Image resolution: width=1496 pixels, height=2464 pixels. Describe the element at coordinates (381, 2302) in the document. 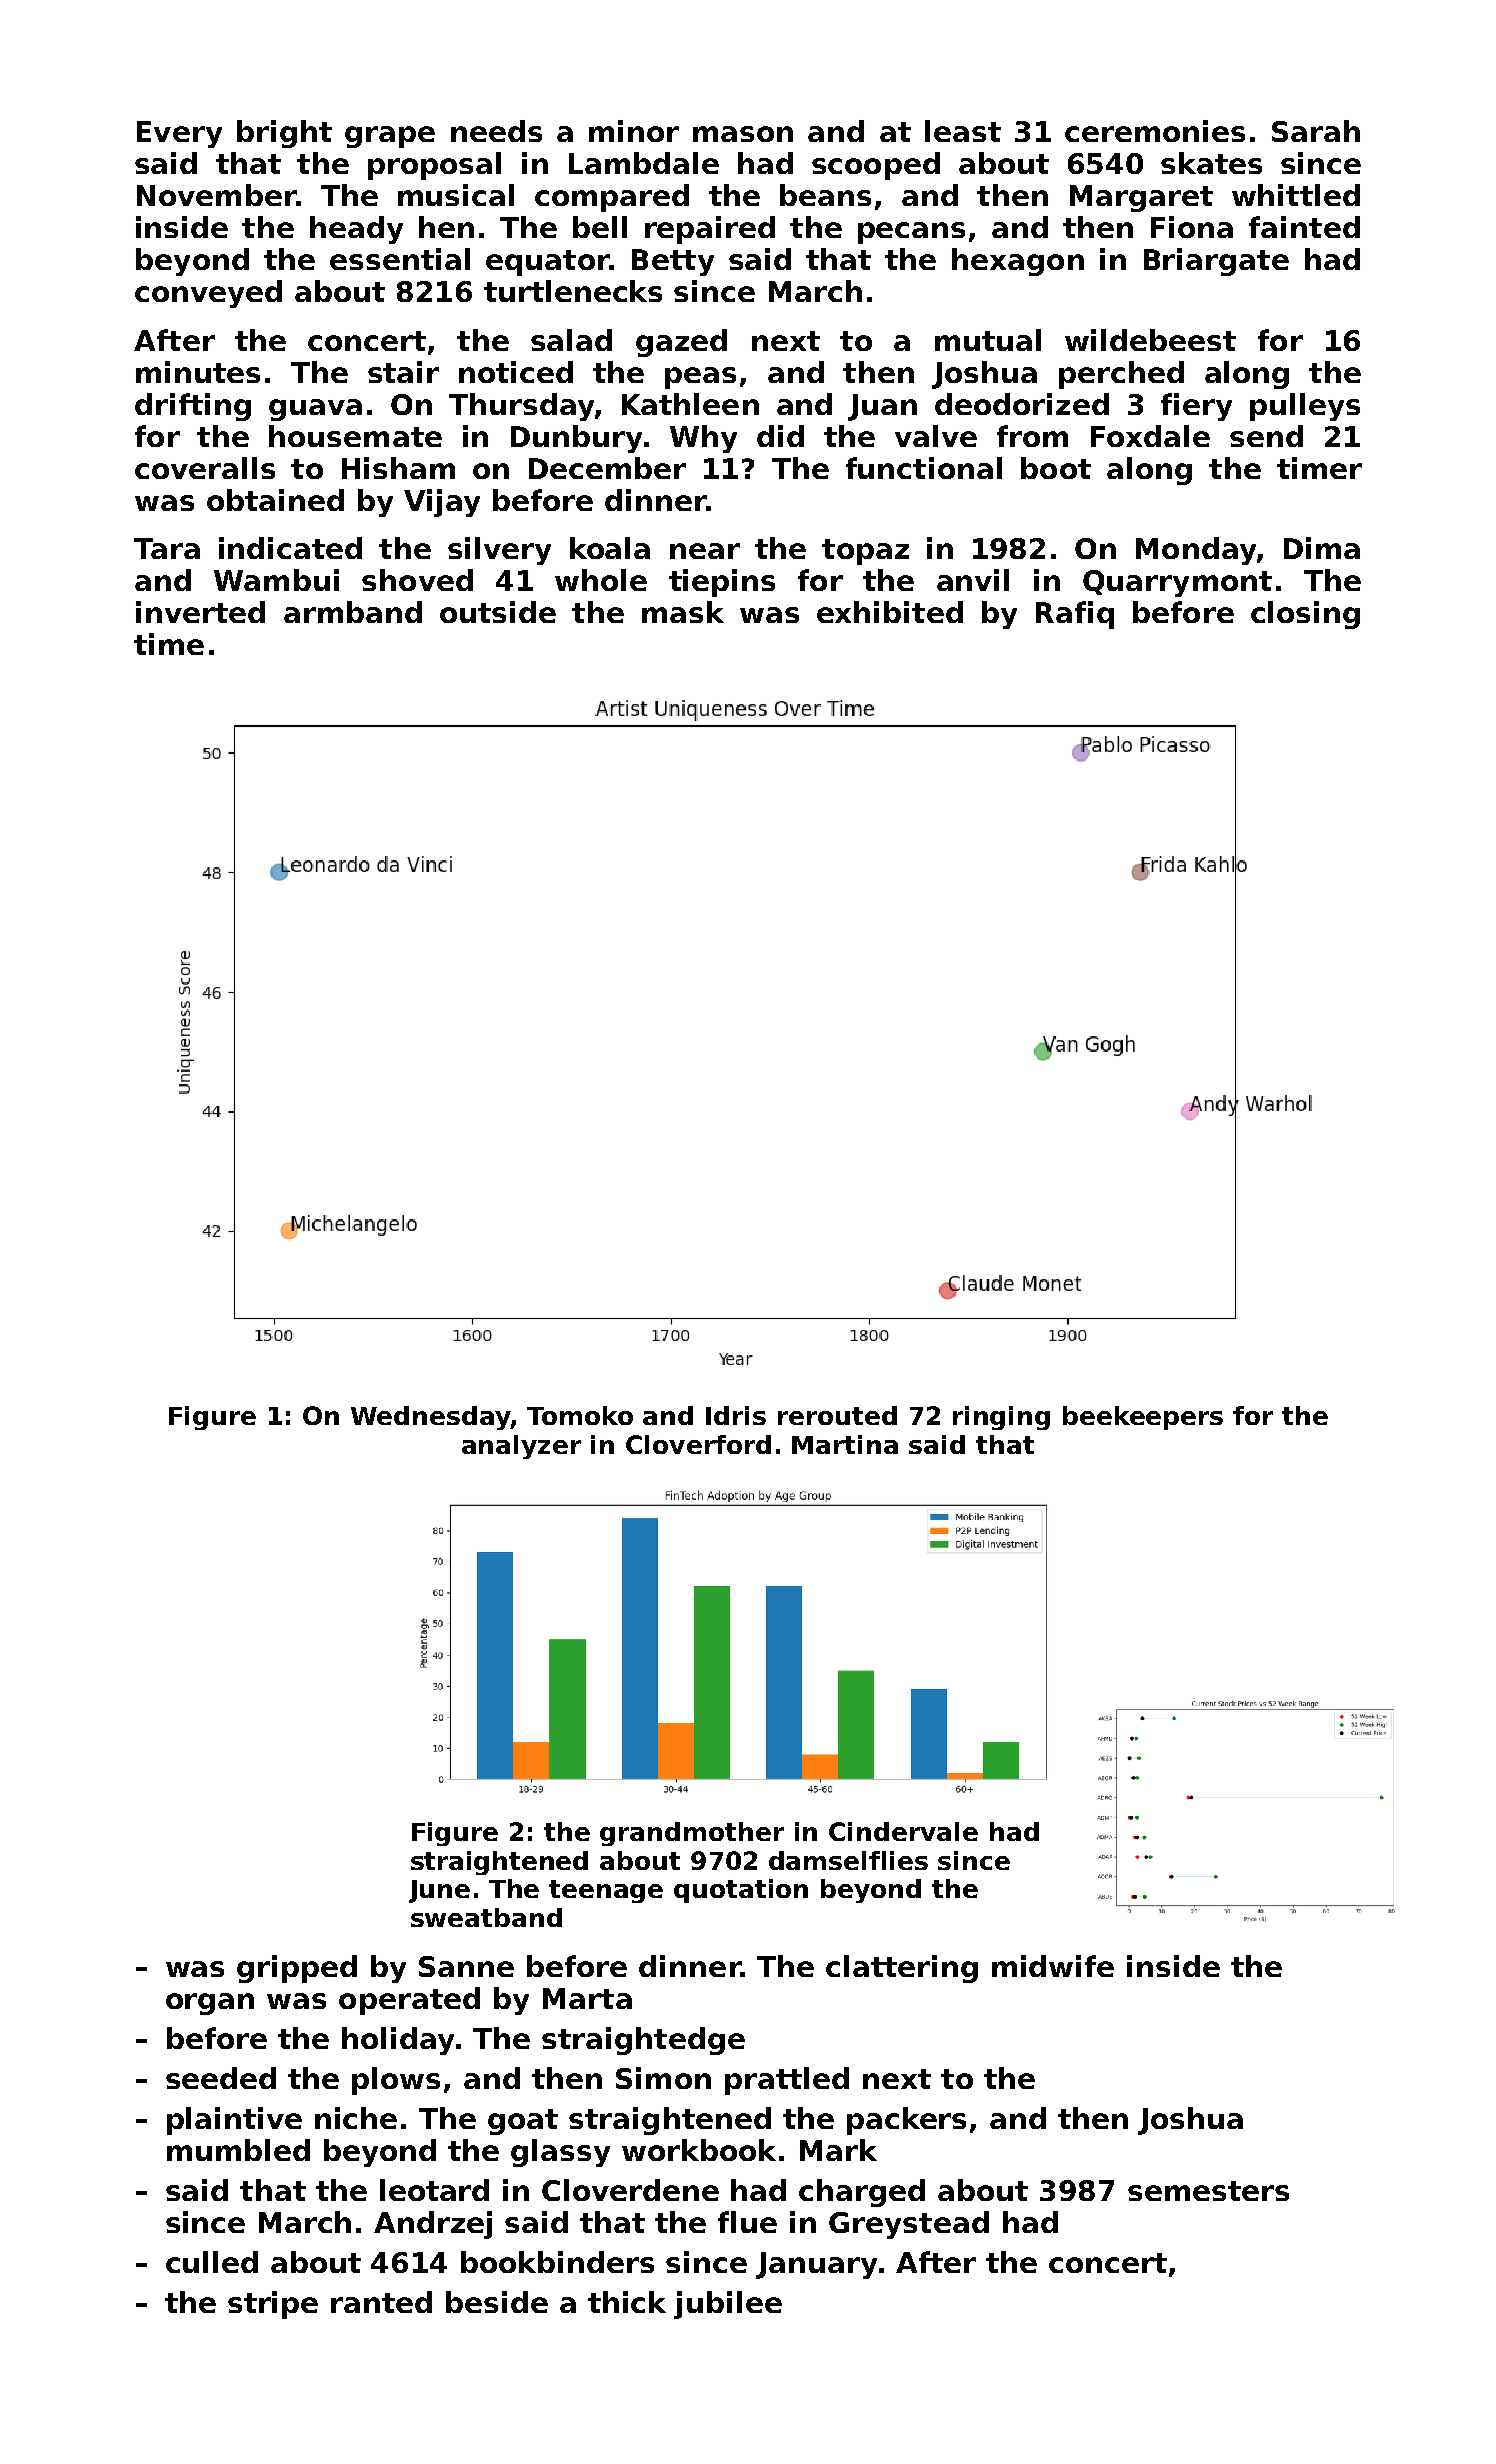

I see `ranted` at that location.
